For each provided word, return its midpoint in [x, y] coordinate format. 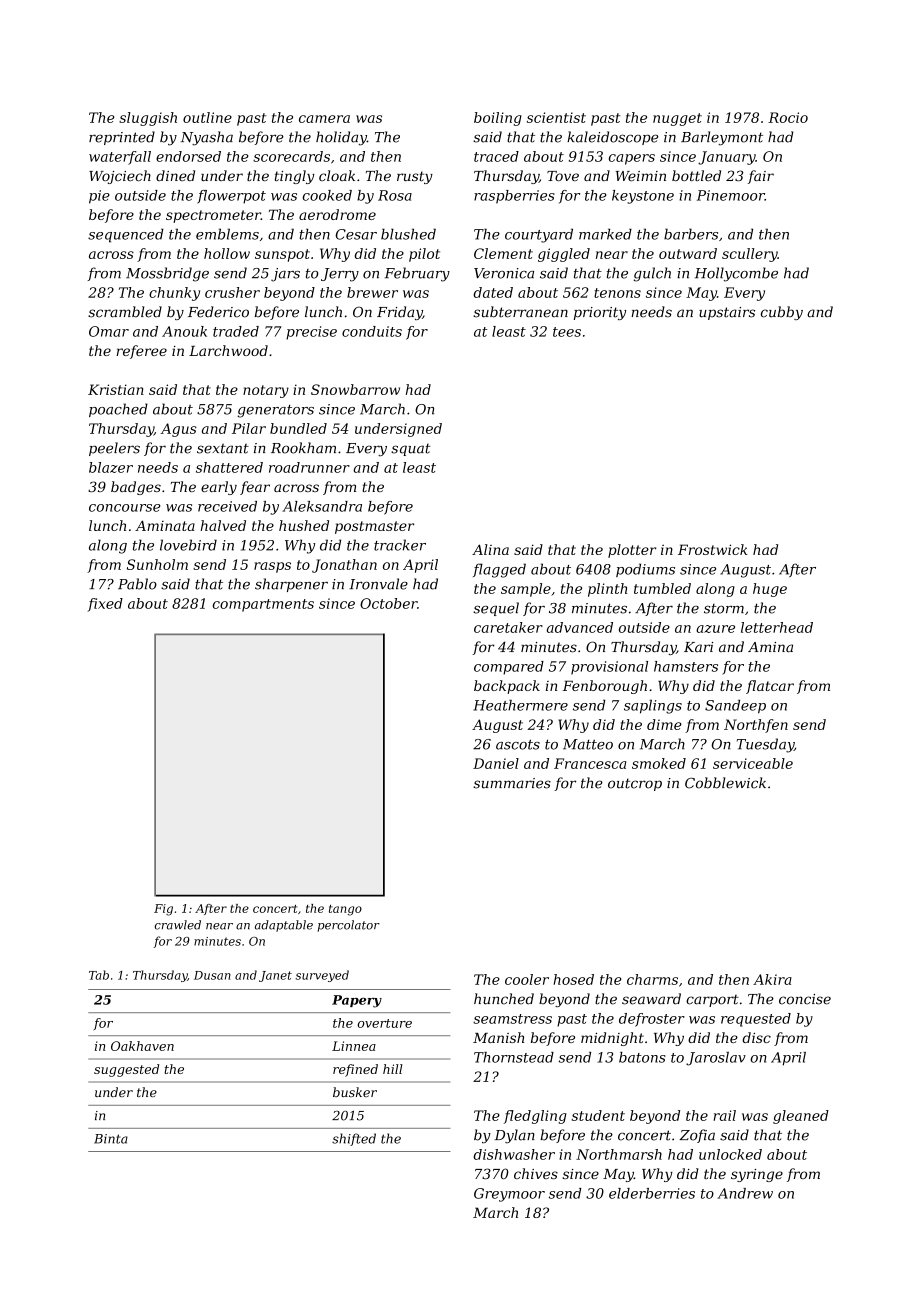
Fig [163, 910]
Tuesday [765, 745]
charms [652, 979]
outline [207, 117]
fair [761, 177]
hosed [573, 979]
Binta [111, 1139]
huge [770, 590]
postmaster [374, 527]
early [219, 488]
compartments [263, 605]
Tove [563, 176]
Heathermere [520, 705]
